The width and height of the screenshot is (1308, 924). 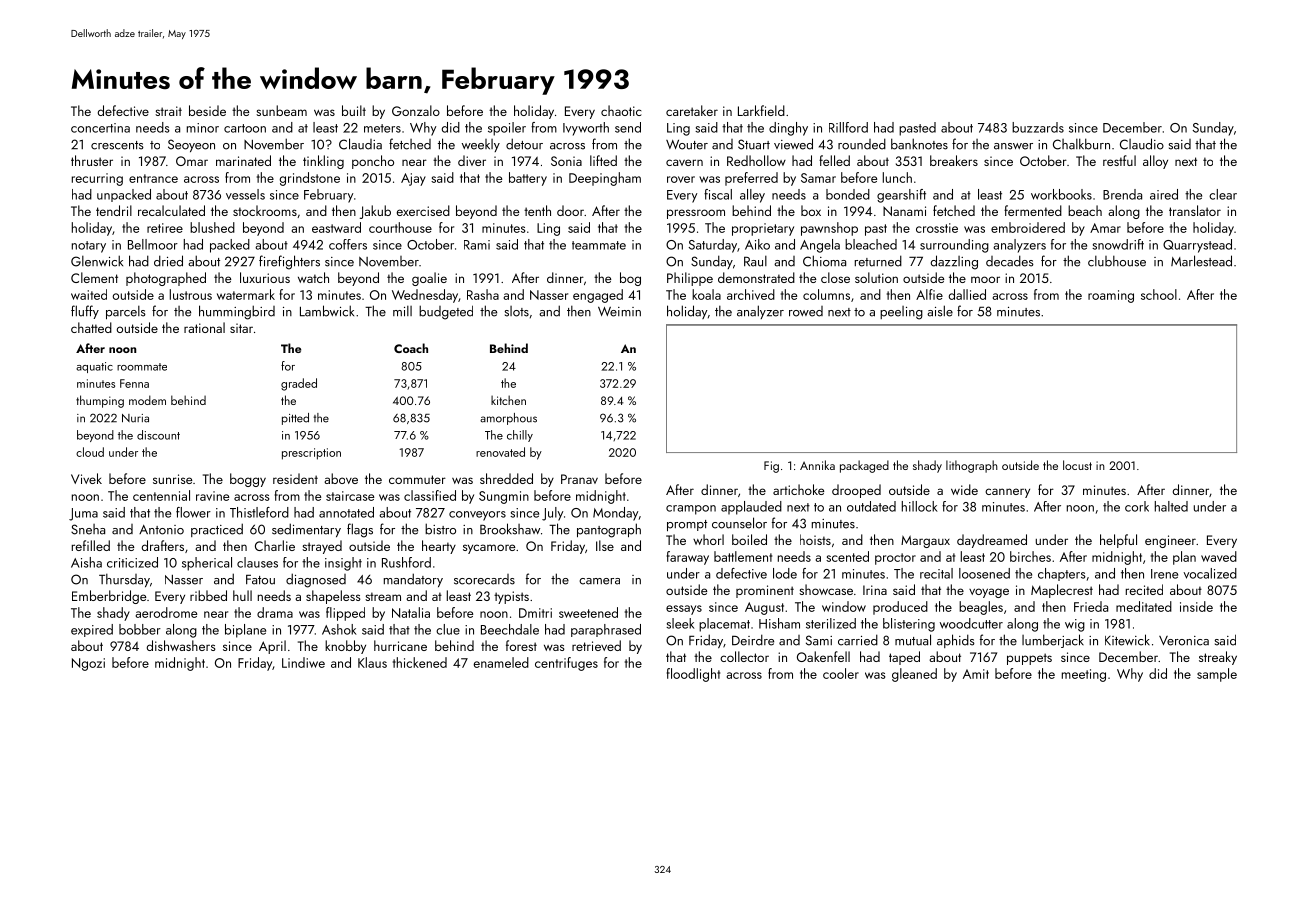 I want to click on prescription, so click(x=311, y=454).
